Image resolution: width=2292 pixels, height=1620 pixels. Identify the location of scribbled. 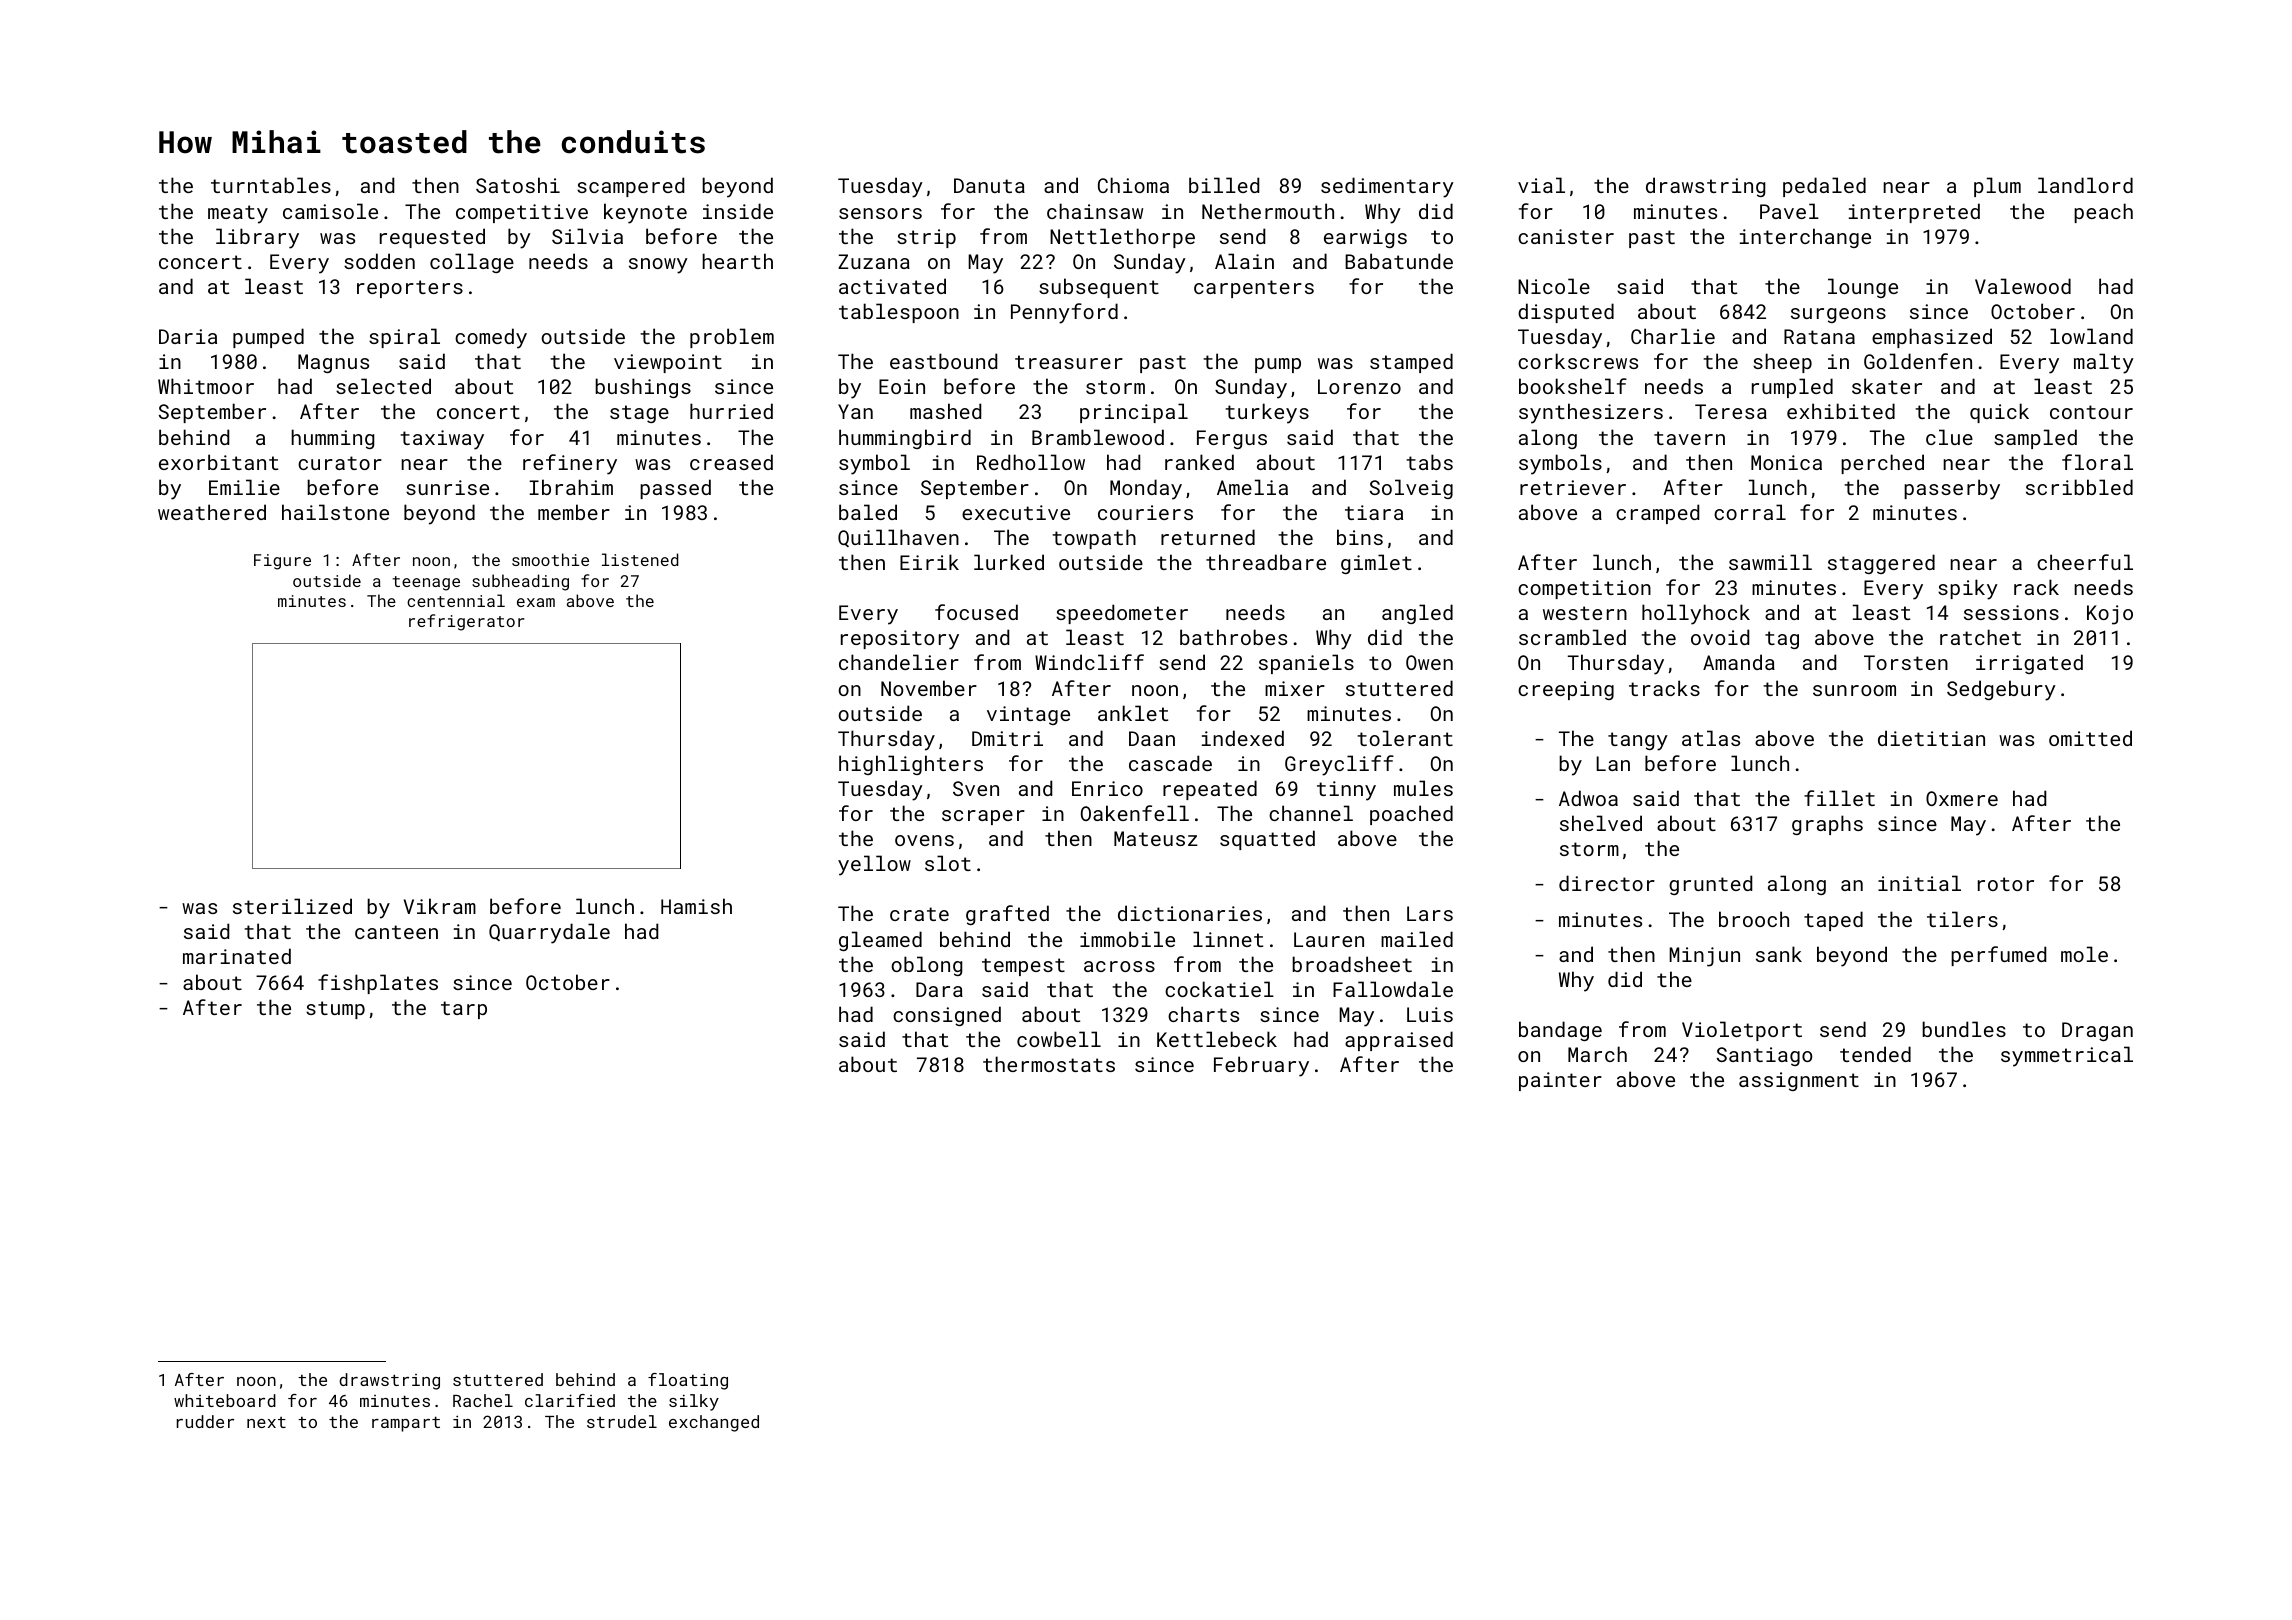
(2079, 487).
